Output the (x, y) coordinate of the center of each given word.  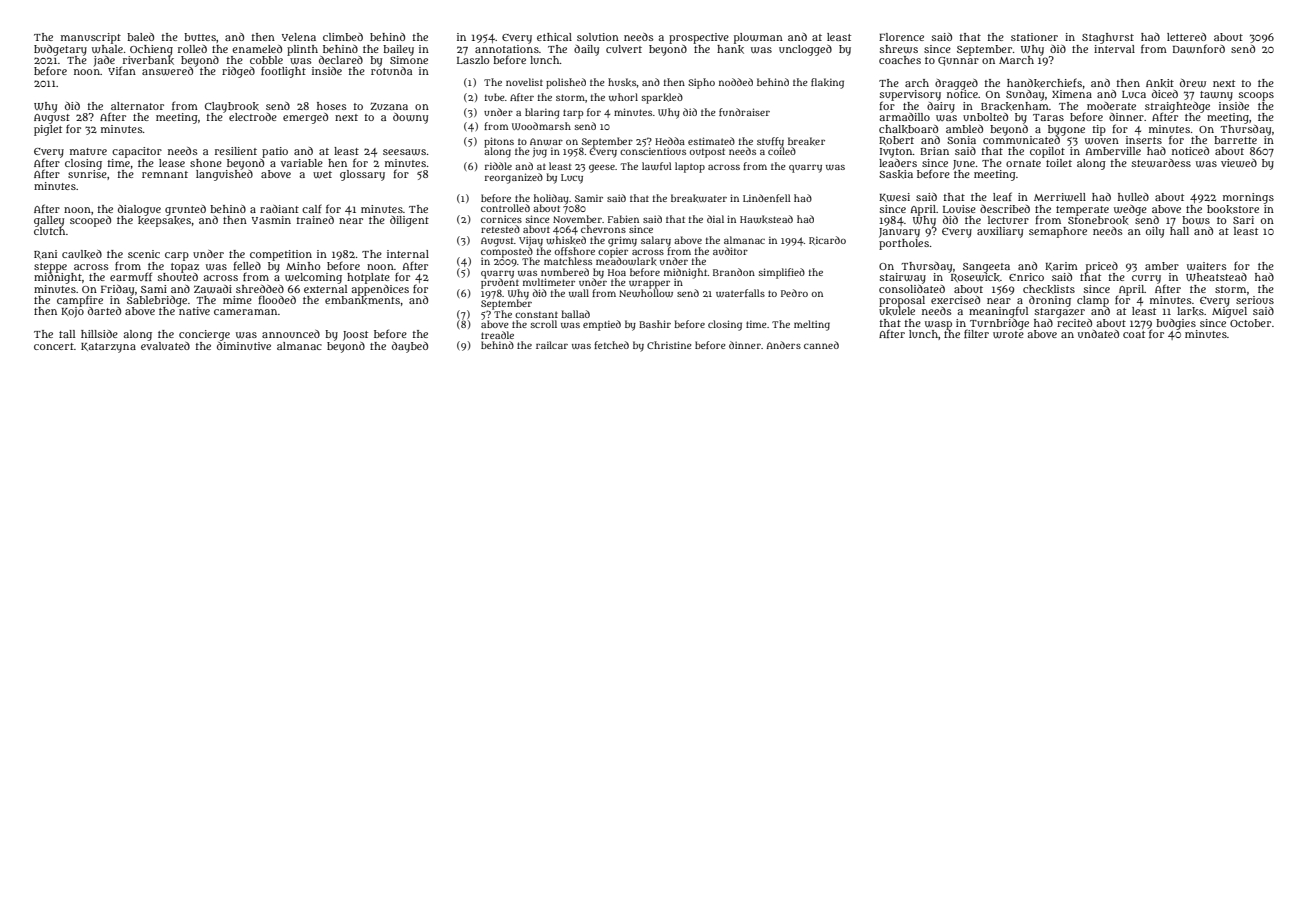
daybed (410, 347)
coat (1134, 334)
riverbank (148, 60)
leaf (1002, 196)
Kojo (72, 312)
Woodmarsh (541, 126)
